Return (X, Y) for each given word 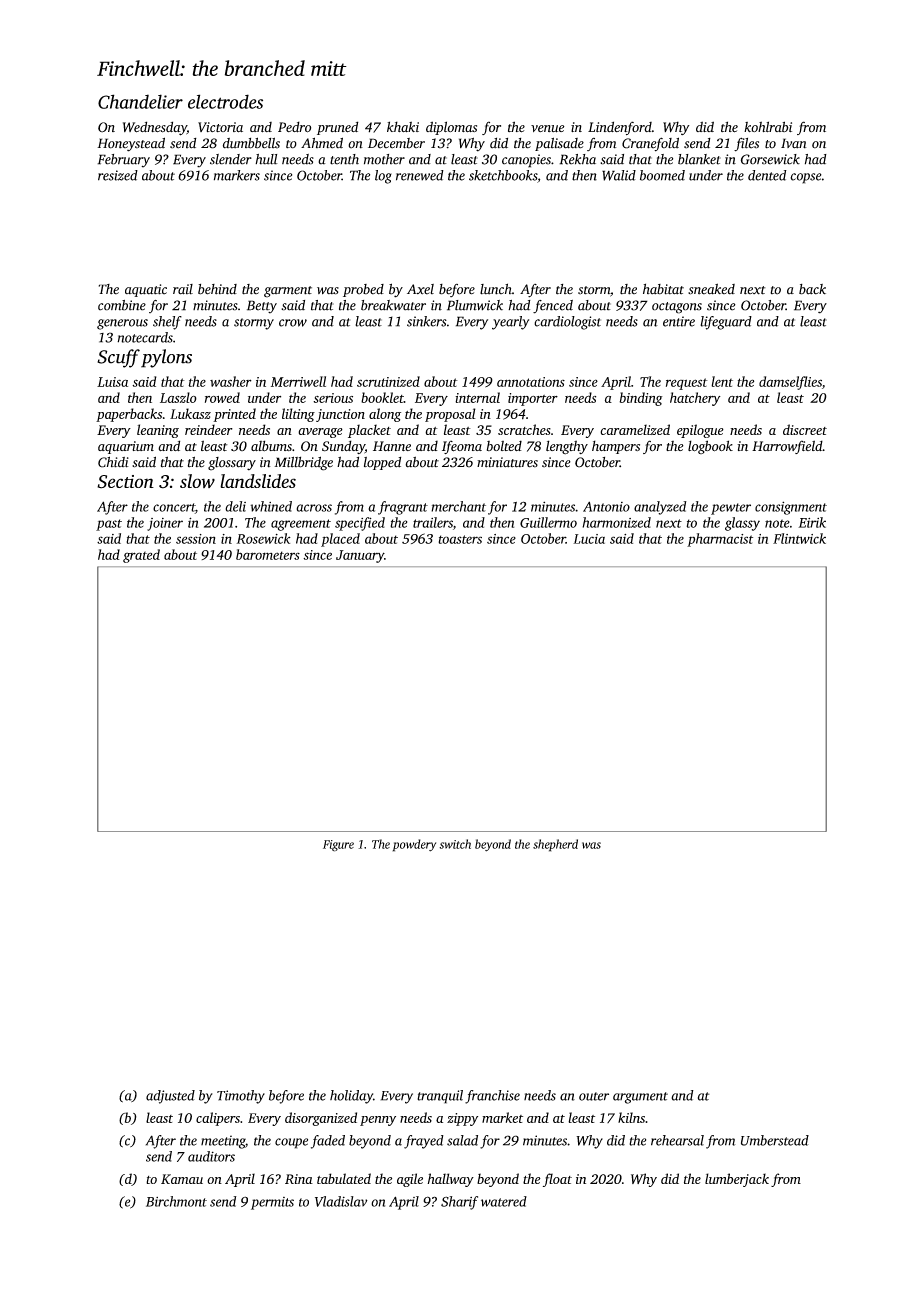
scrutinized (388, 381)
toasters (460, 539)
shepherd (555, 845)
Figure (338, 846)
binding (641, 399)
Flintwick (799, 538)
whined (271, 506)
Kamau (182, 1179)
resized (118, 175)
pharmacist (720, 540)
